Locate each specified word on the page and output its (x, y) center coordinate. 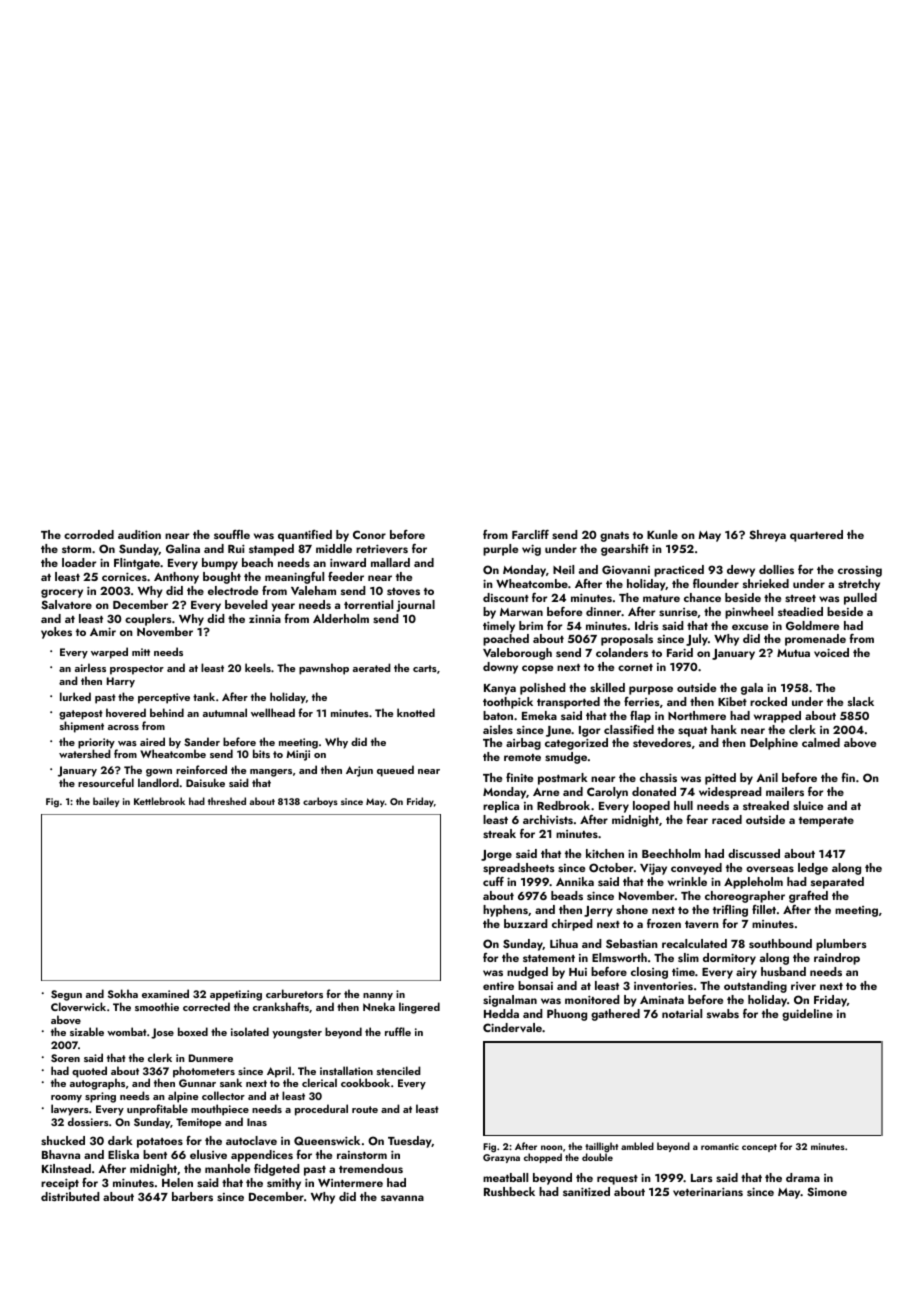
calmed (821, 742)
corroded (89, 534)
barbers (192, 1196)
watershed (85, 753)
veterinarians (708, 1191)
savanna (402, 1198)
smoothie (157, 1006)
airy (746, 973)
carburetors (294, 993)
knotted (416, 712)
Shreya (767, 536)
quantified (305, 536)
